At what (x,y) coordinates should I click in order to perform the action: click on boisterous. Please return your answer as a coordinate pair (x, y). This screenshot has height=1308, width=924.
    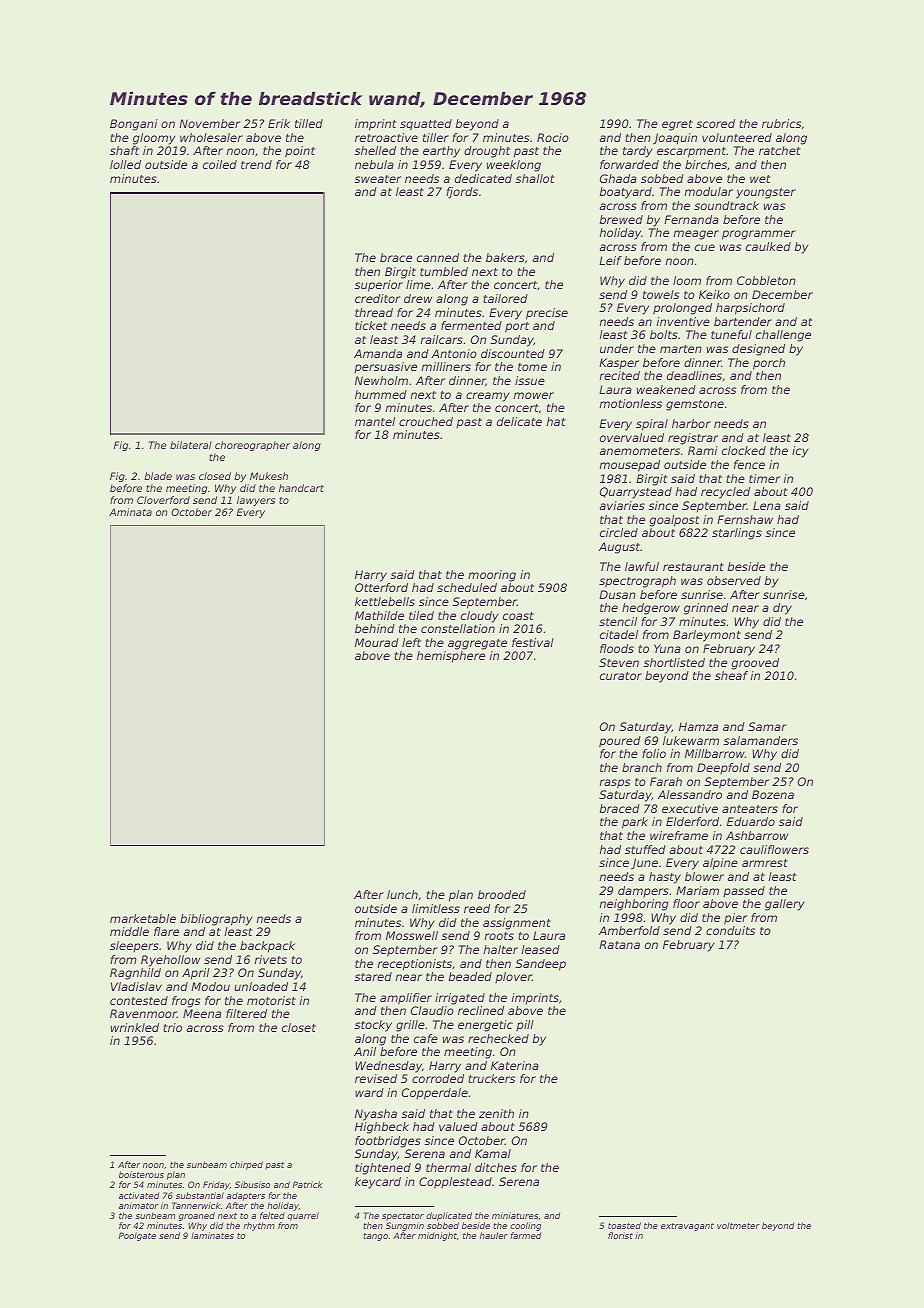
    Looking at the image, I should click on (141, 1174).
